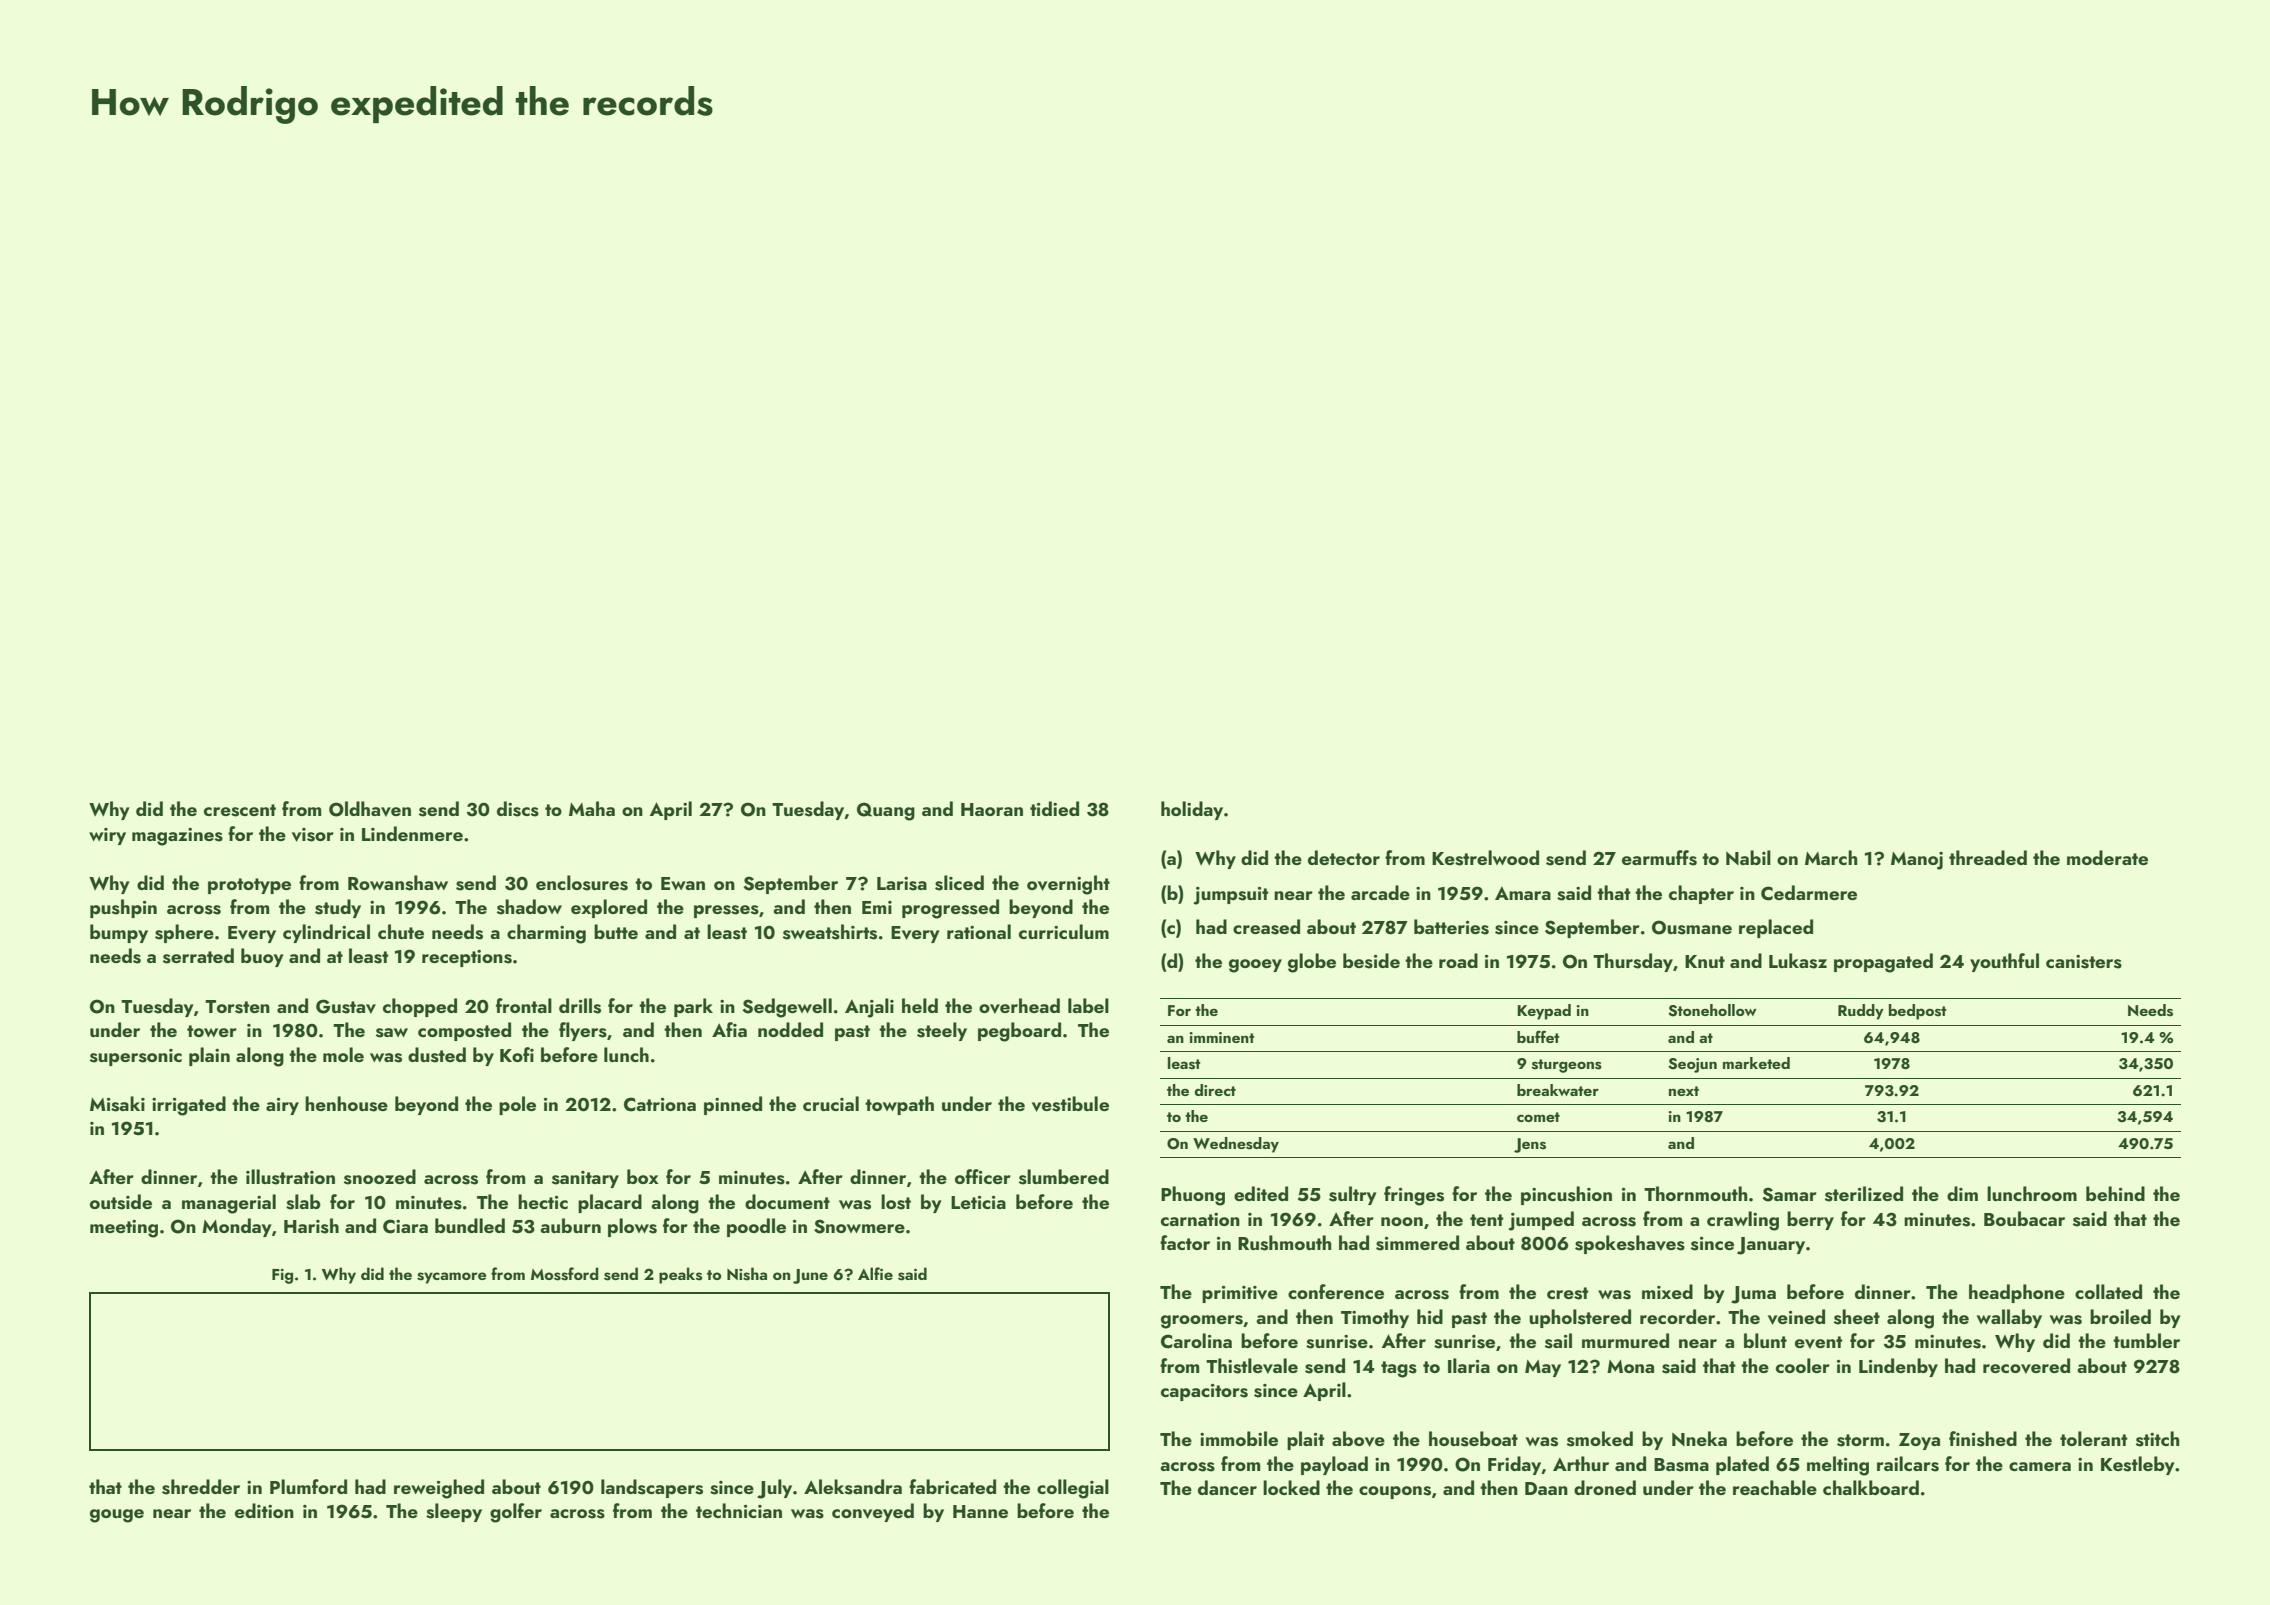  Describe the element at coordinates (873, 1512) in the page. I see `conveyed` at that location.
